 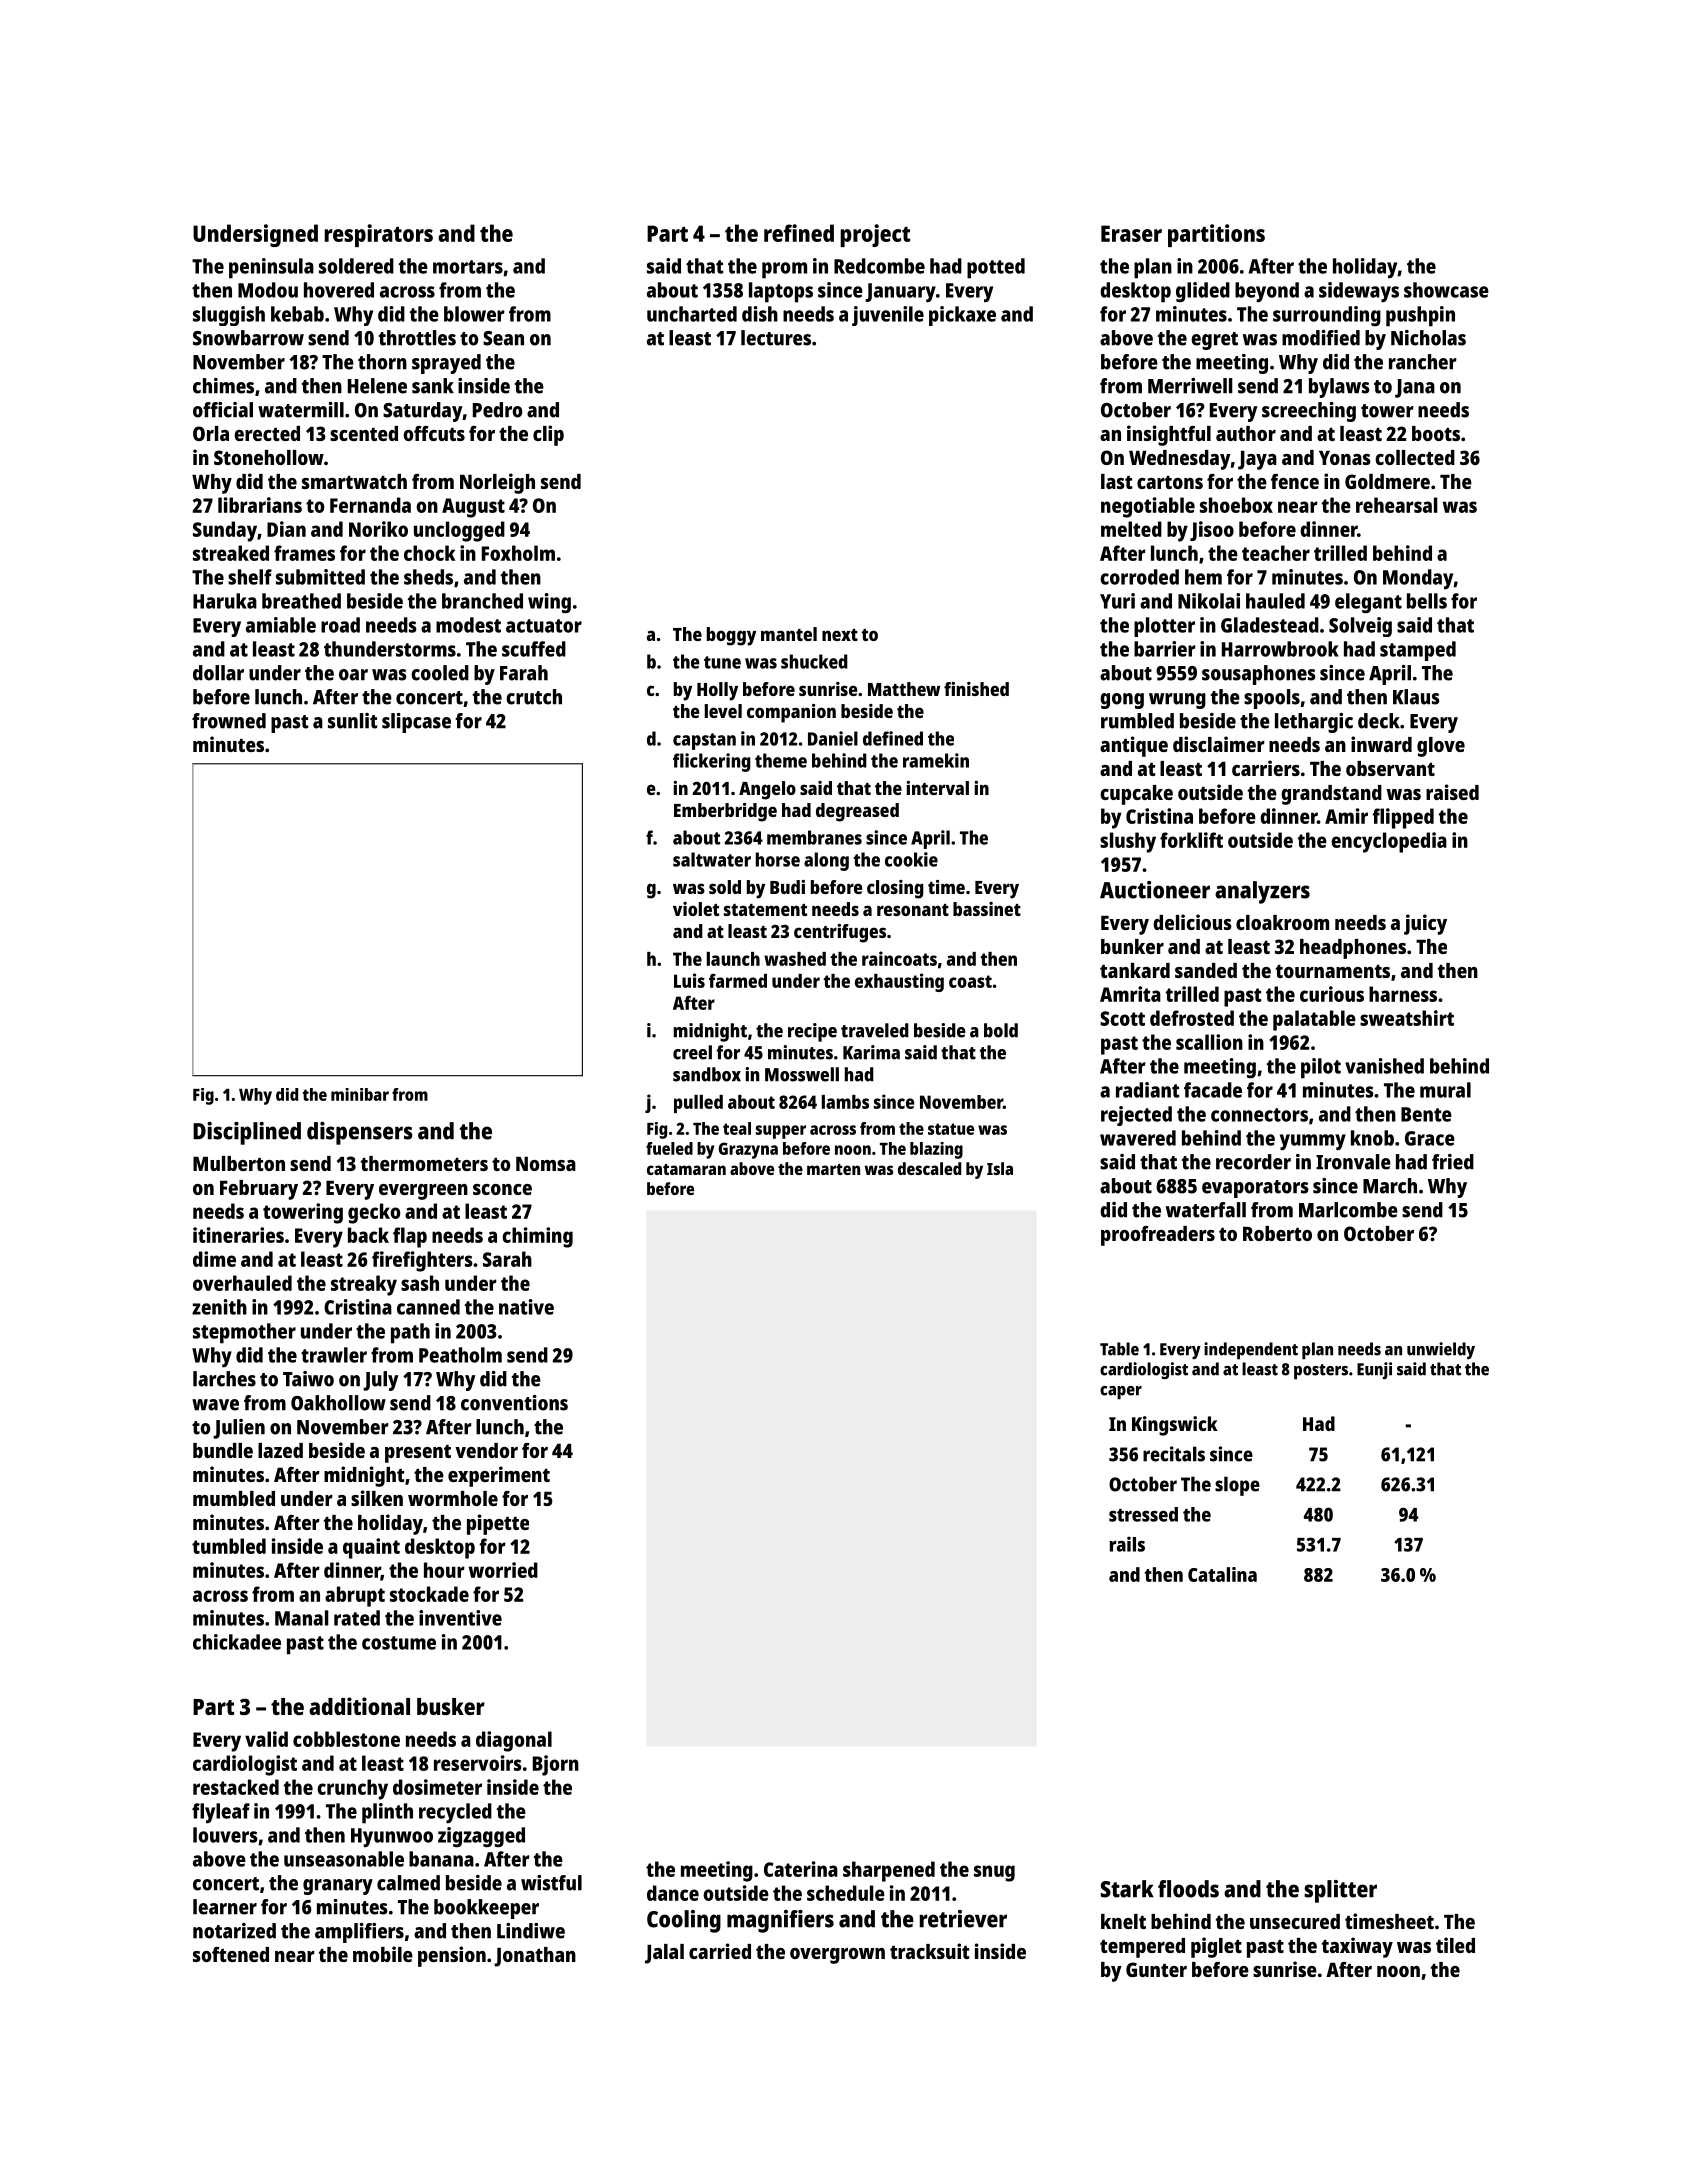 What do you see at coordinates (1121, 1393) in the screenshot?
I see `caper` at bounding box center [1121, 1393].
